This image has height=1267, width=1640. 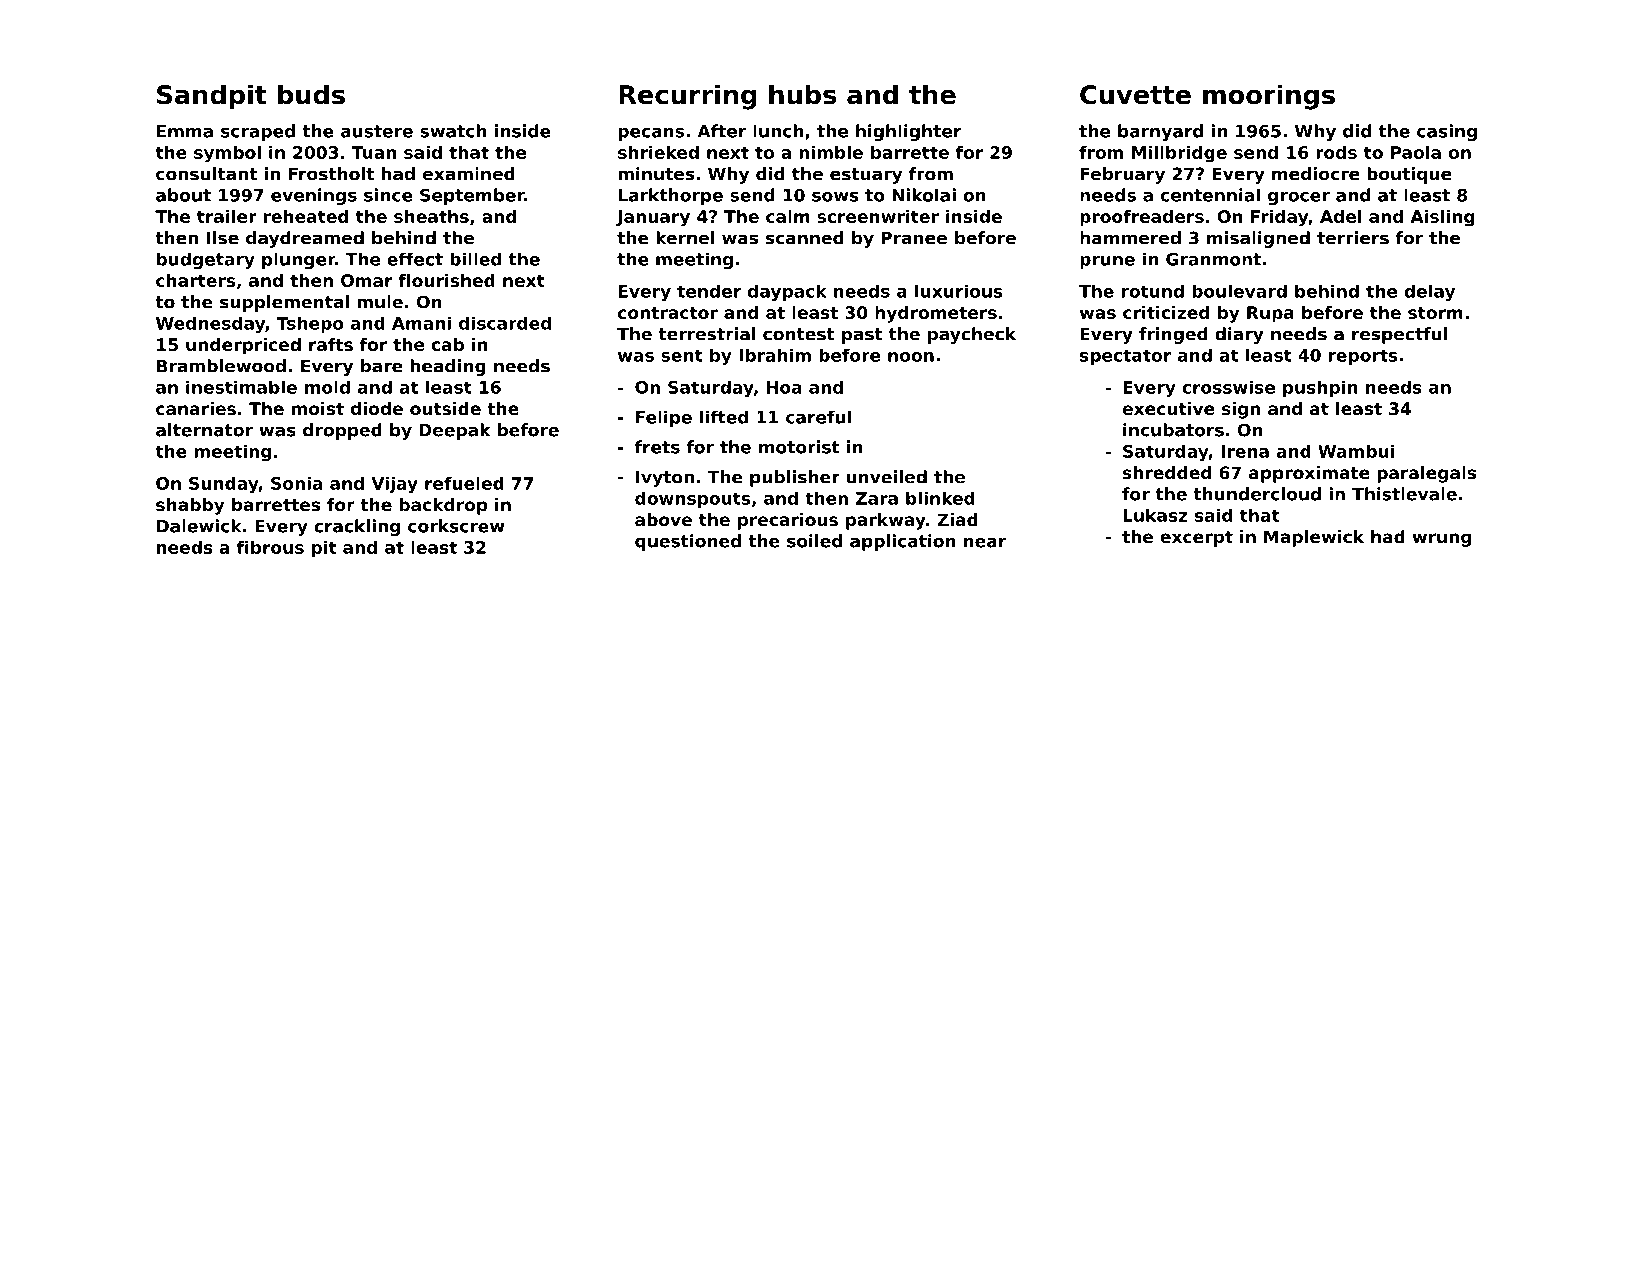 What do you see at coordinates (1239, 291) in the image?
I see `boulevard` at bounding box center [1239, 291].
